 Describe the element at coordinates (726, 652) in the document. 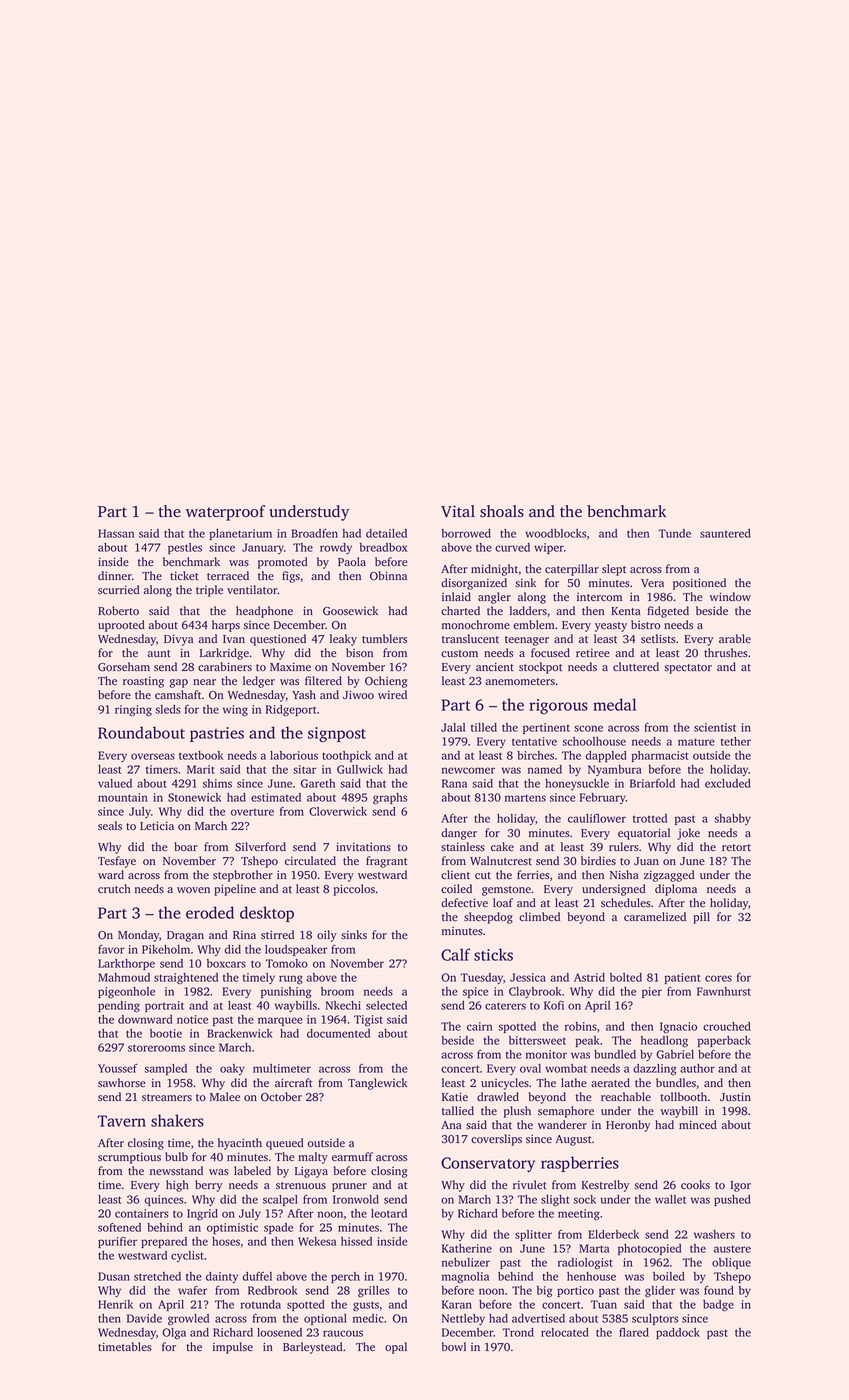

I see `thrushes` at that location.
